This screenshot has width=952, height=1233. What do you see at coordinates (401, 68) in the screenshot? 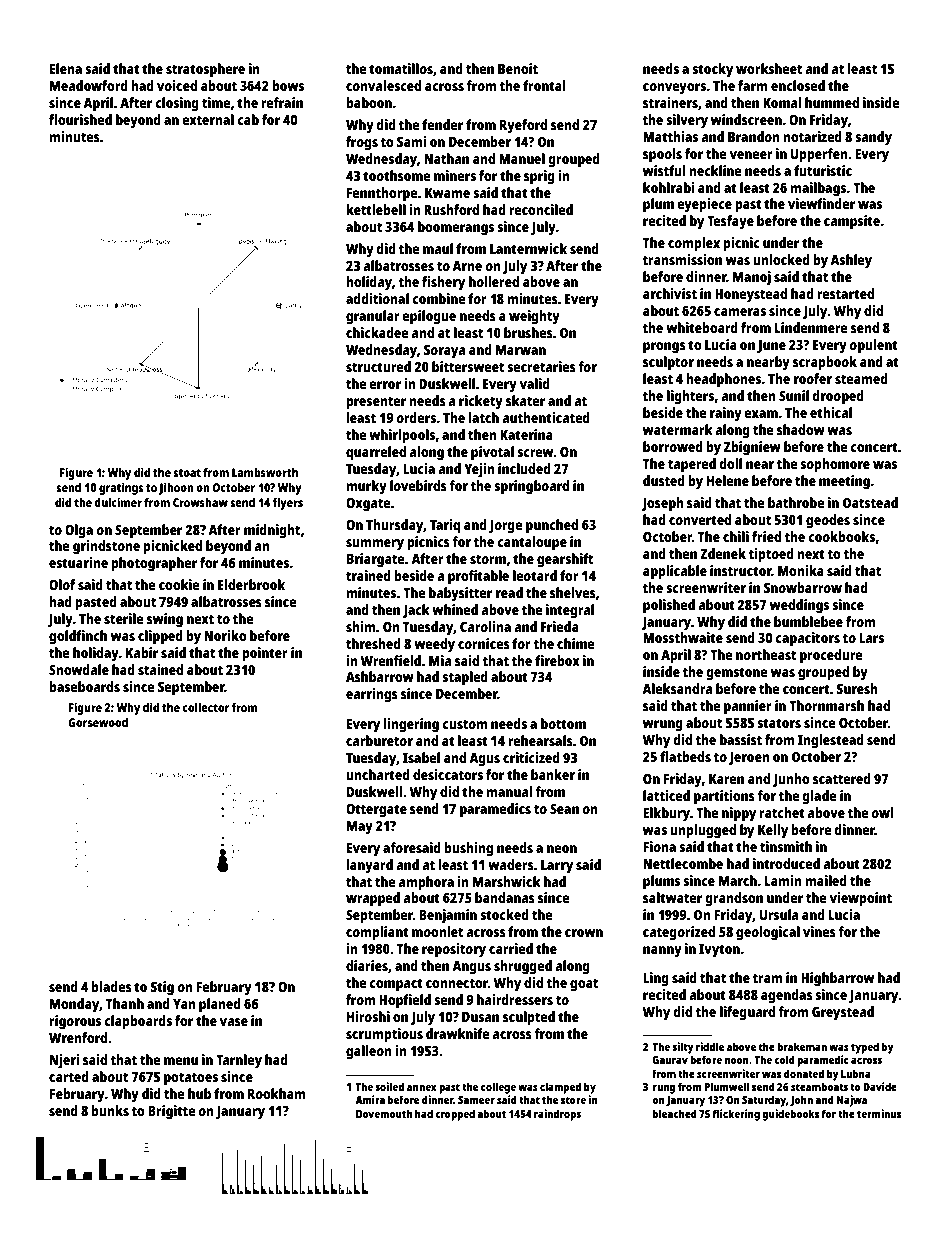
I see `tomatillos` at bounding box center [401, 68].
